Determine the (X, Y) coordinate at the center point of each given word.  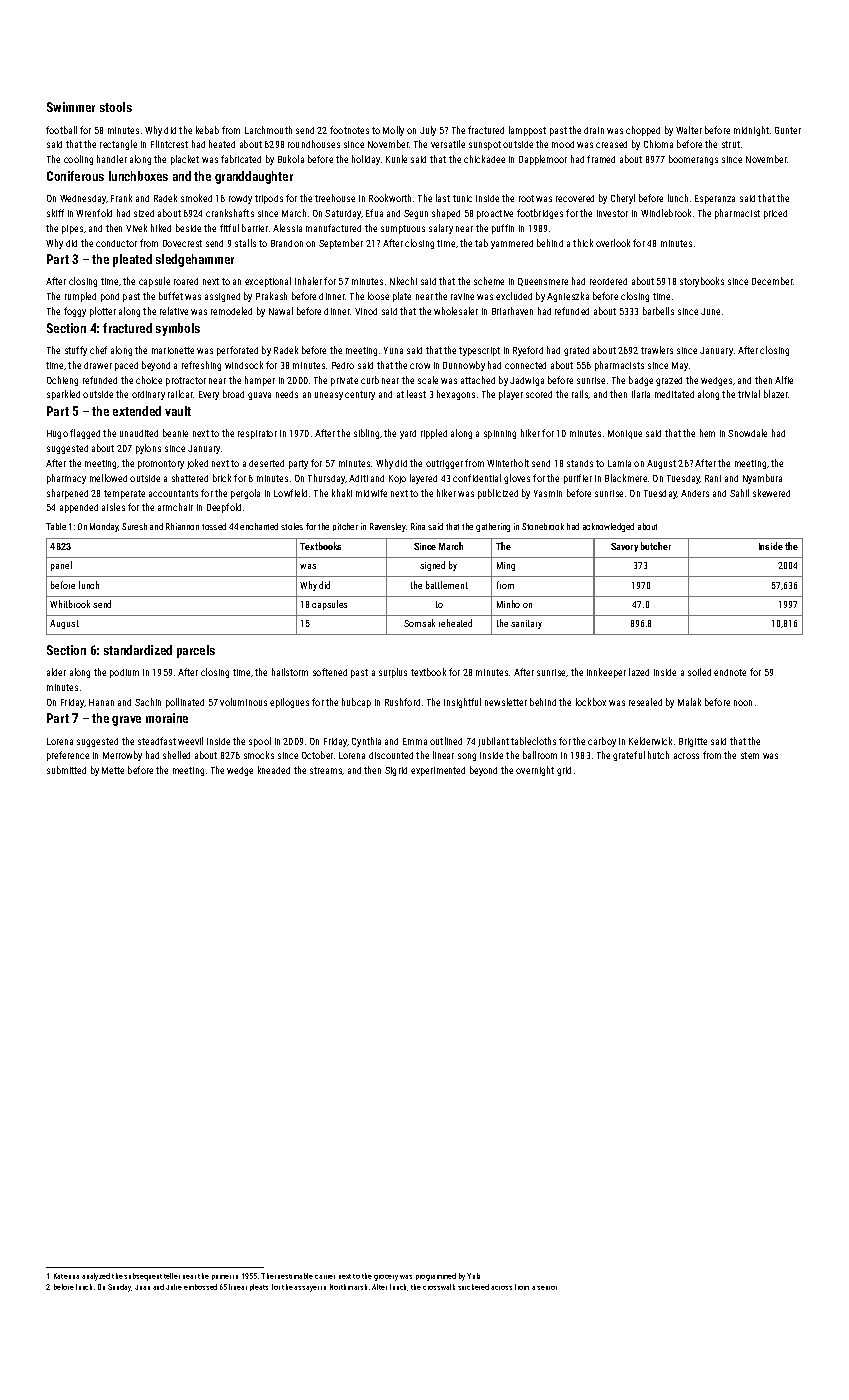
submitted (66, 770)
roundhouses (314, 144)
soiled (699, 672)
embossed (200, 1287)
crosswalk (439, 1287)
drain (594, 130)
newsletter (506, 702)
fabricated (241, 159)
